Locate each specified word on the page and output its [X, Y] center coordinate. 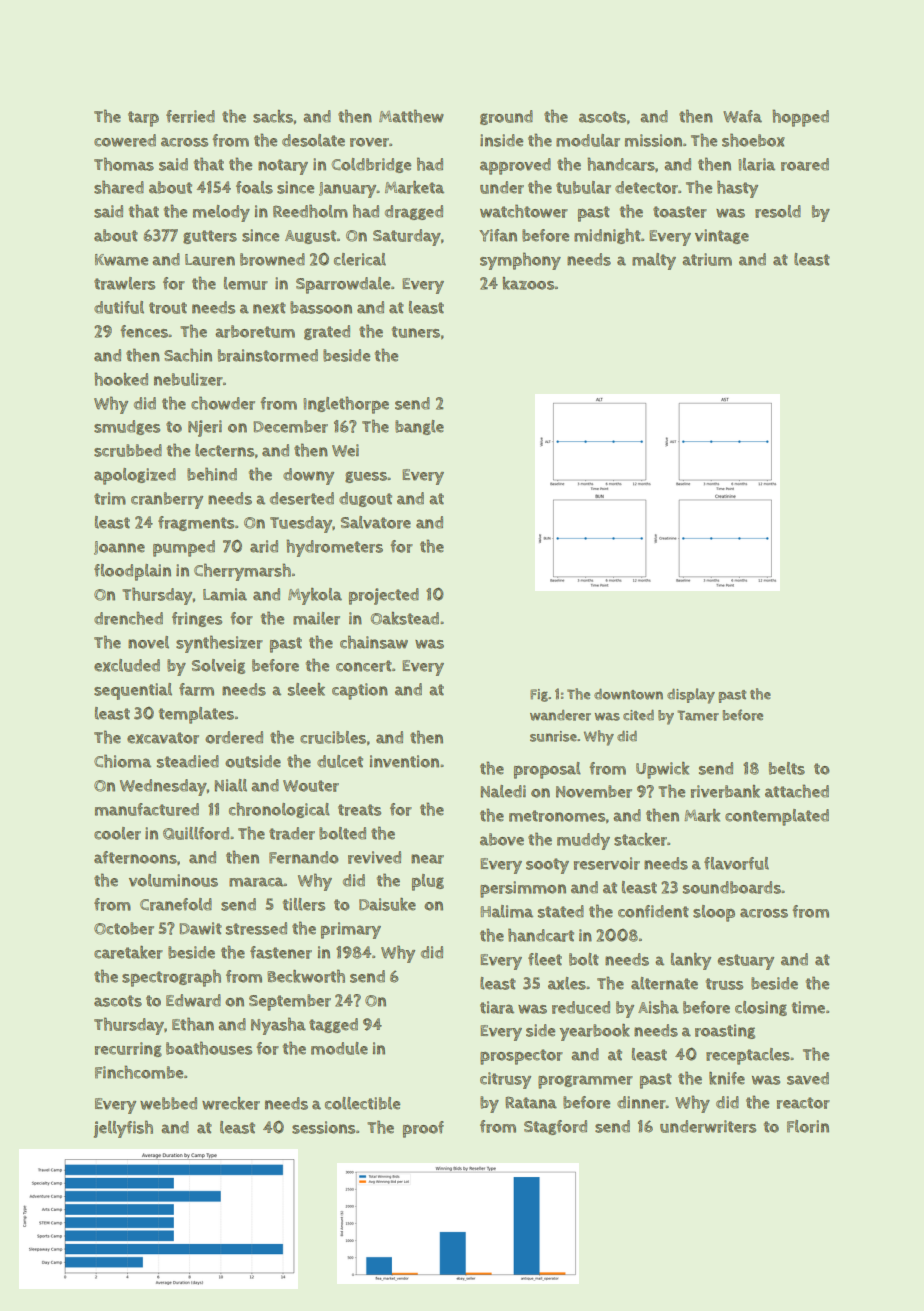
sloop [714, 913]
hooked [121, 379]
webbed [168, 1103]
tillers [304, 904]
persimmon [523, 889]
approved [515, 166]
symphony [520, 261]
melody [221, 213]
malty [654, 261]
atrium [707, 259]
